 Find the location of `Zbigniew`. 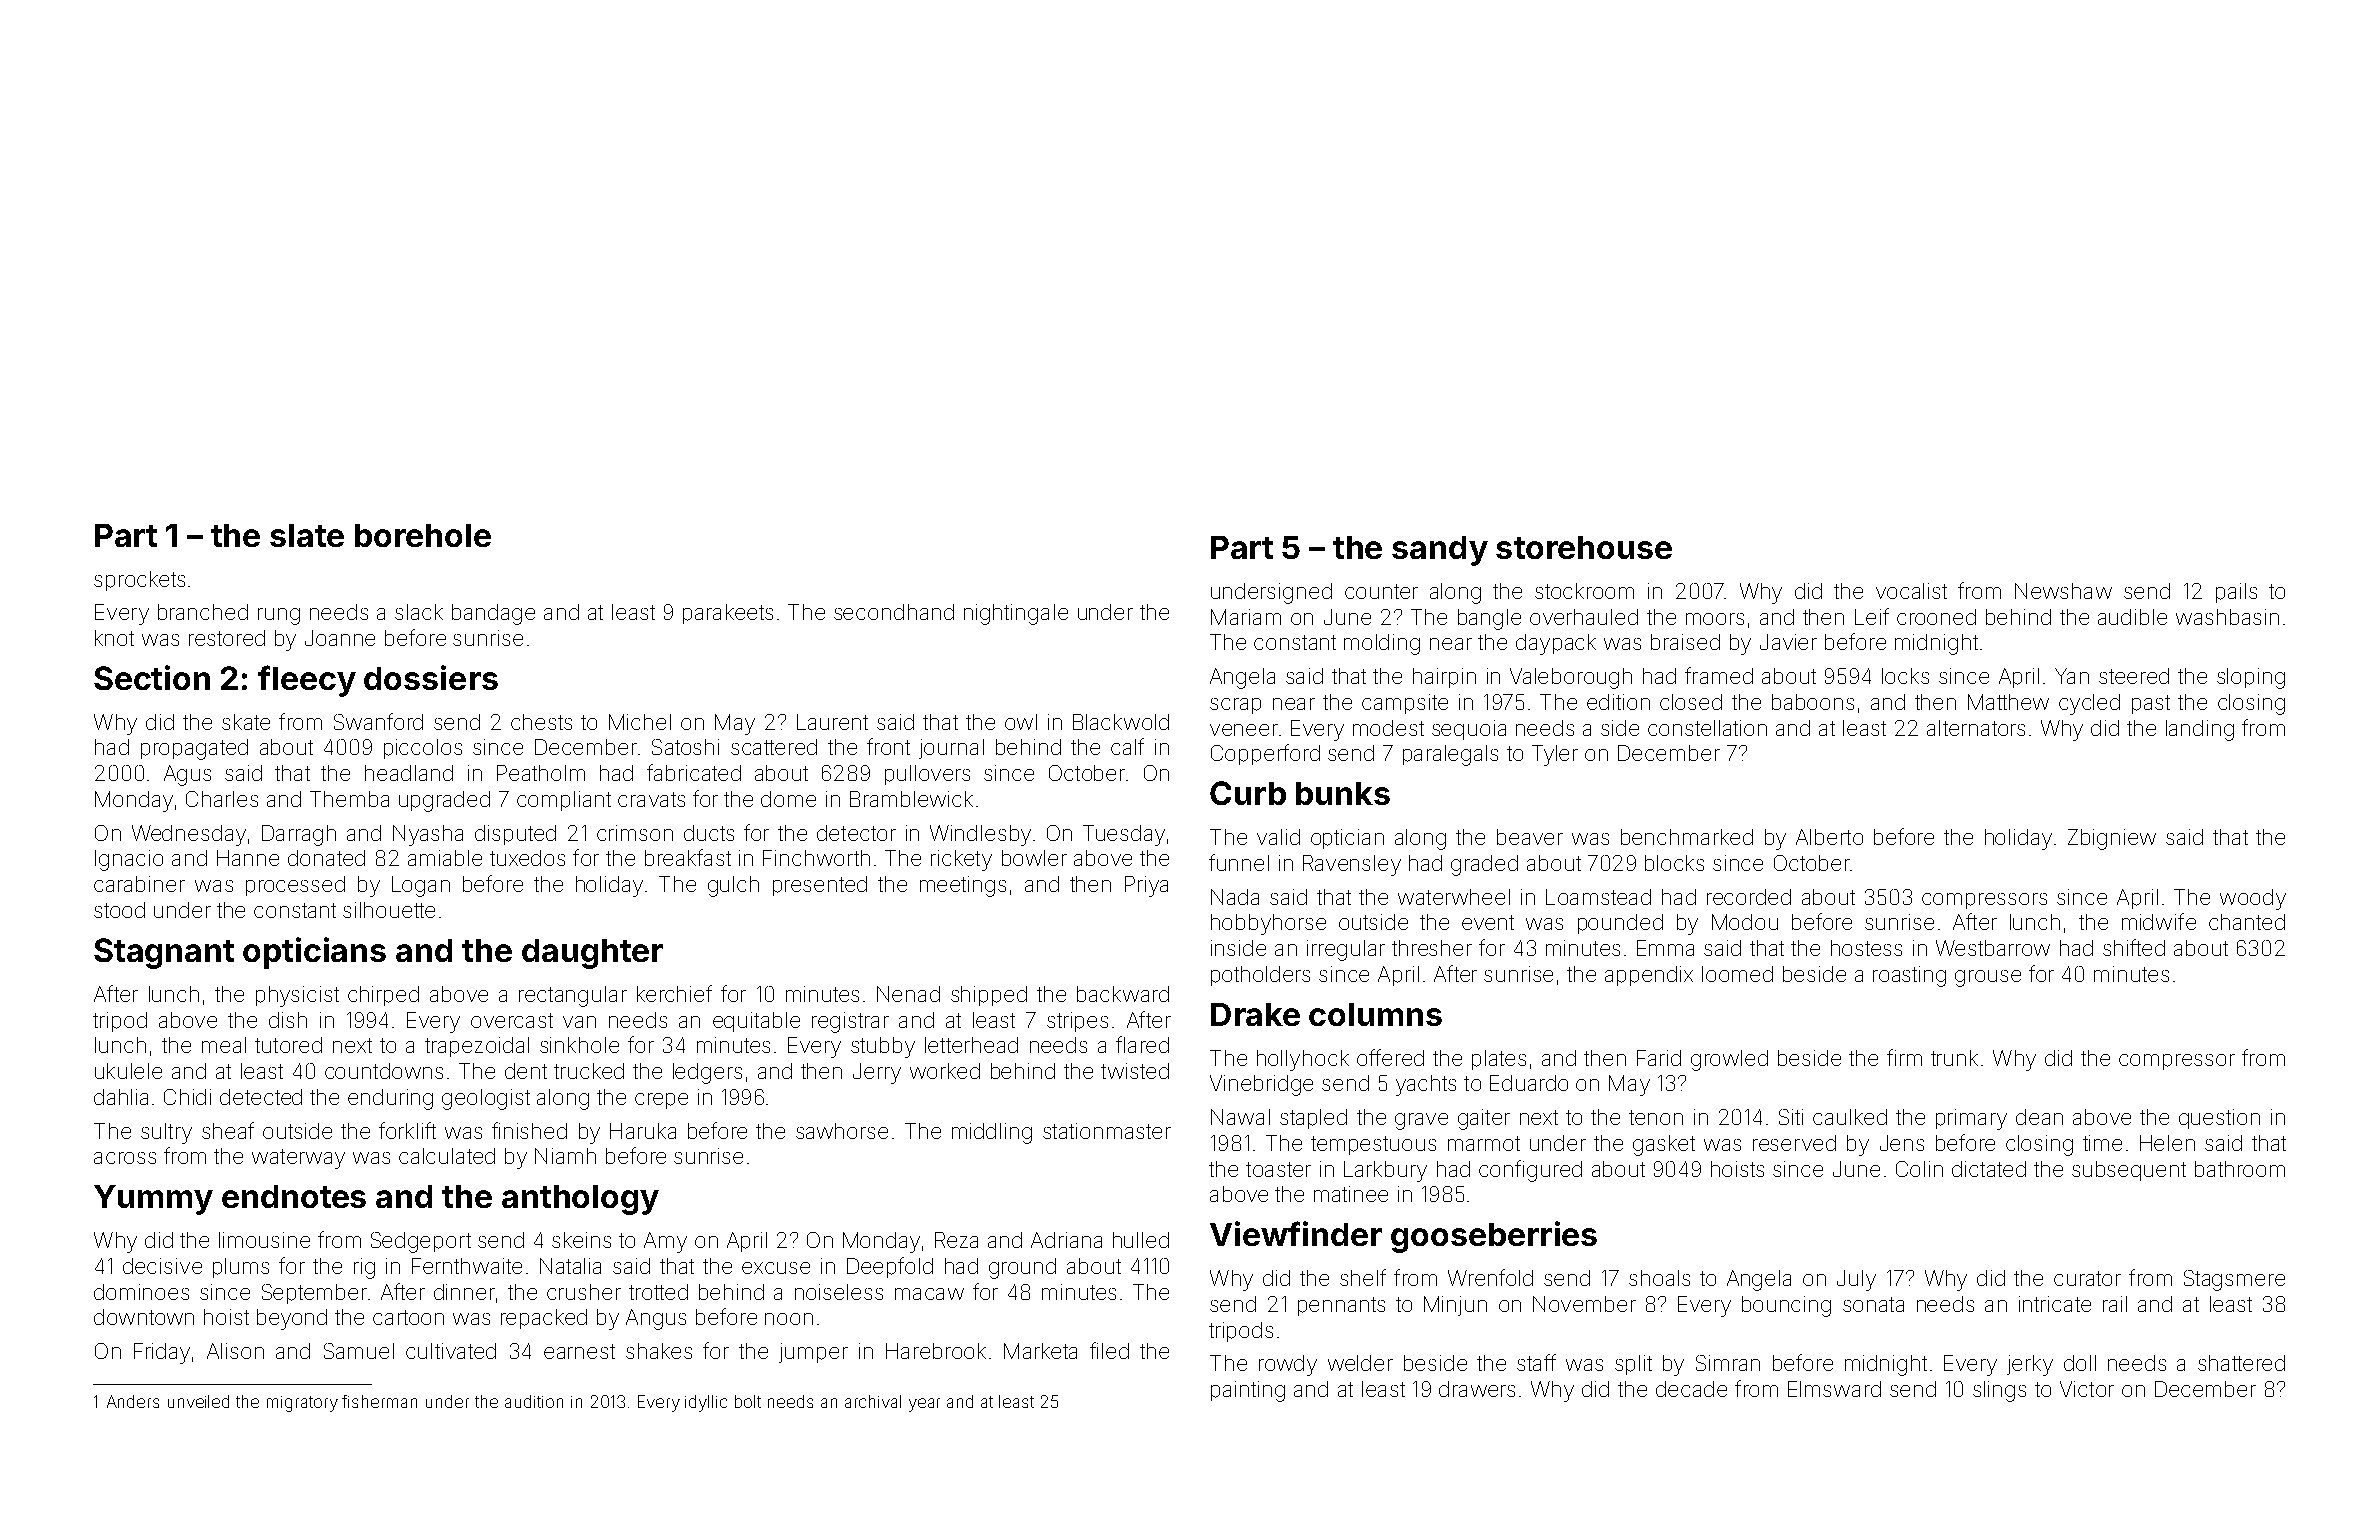

Zbigniew is located at coordinates (2112, 839).
